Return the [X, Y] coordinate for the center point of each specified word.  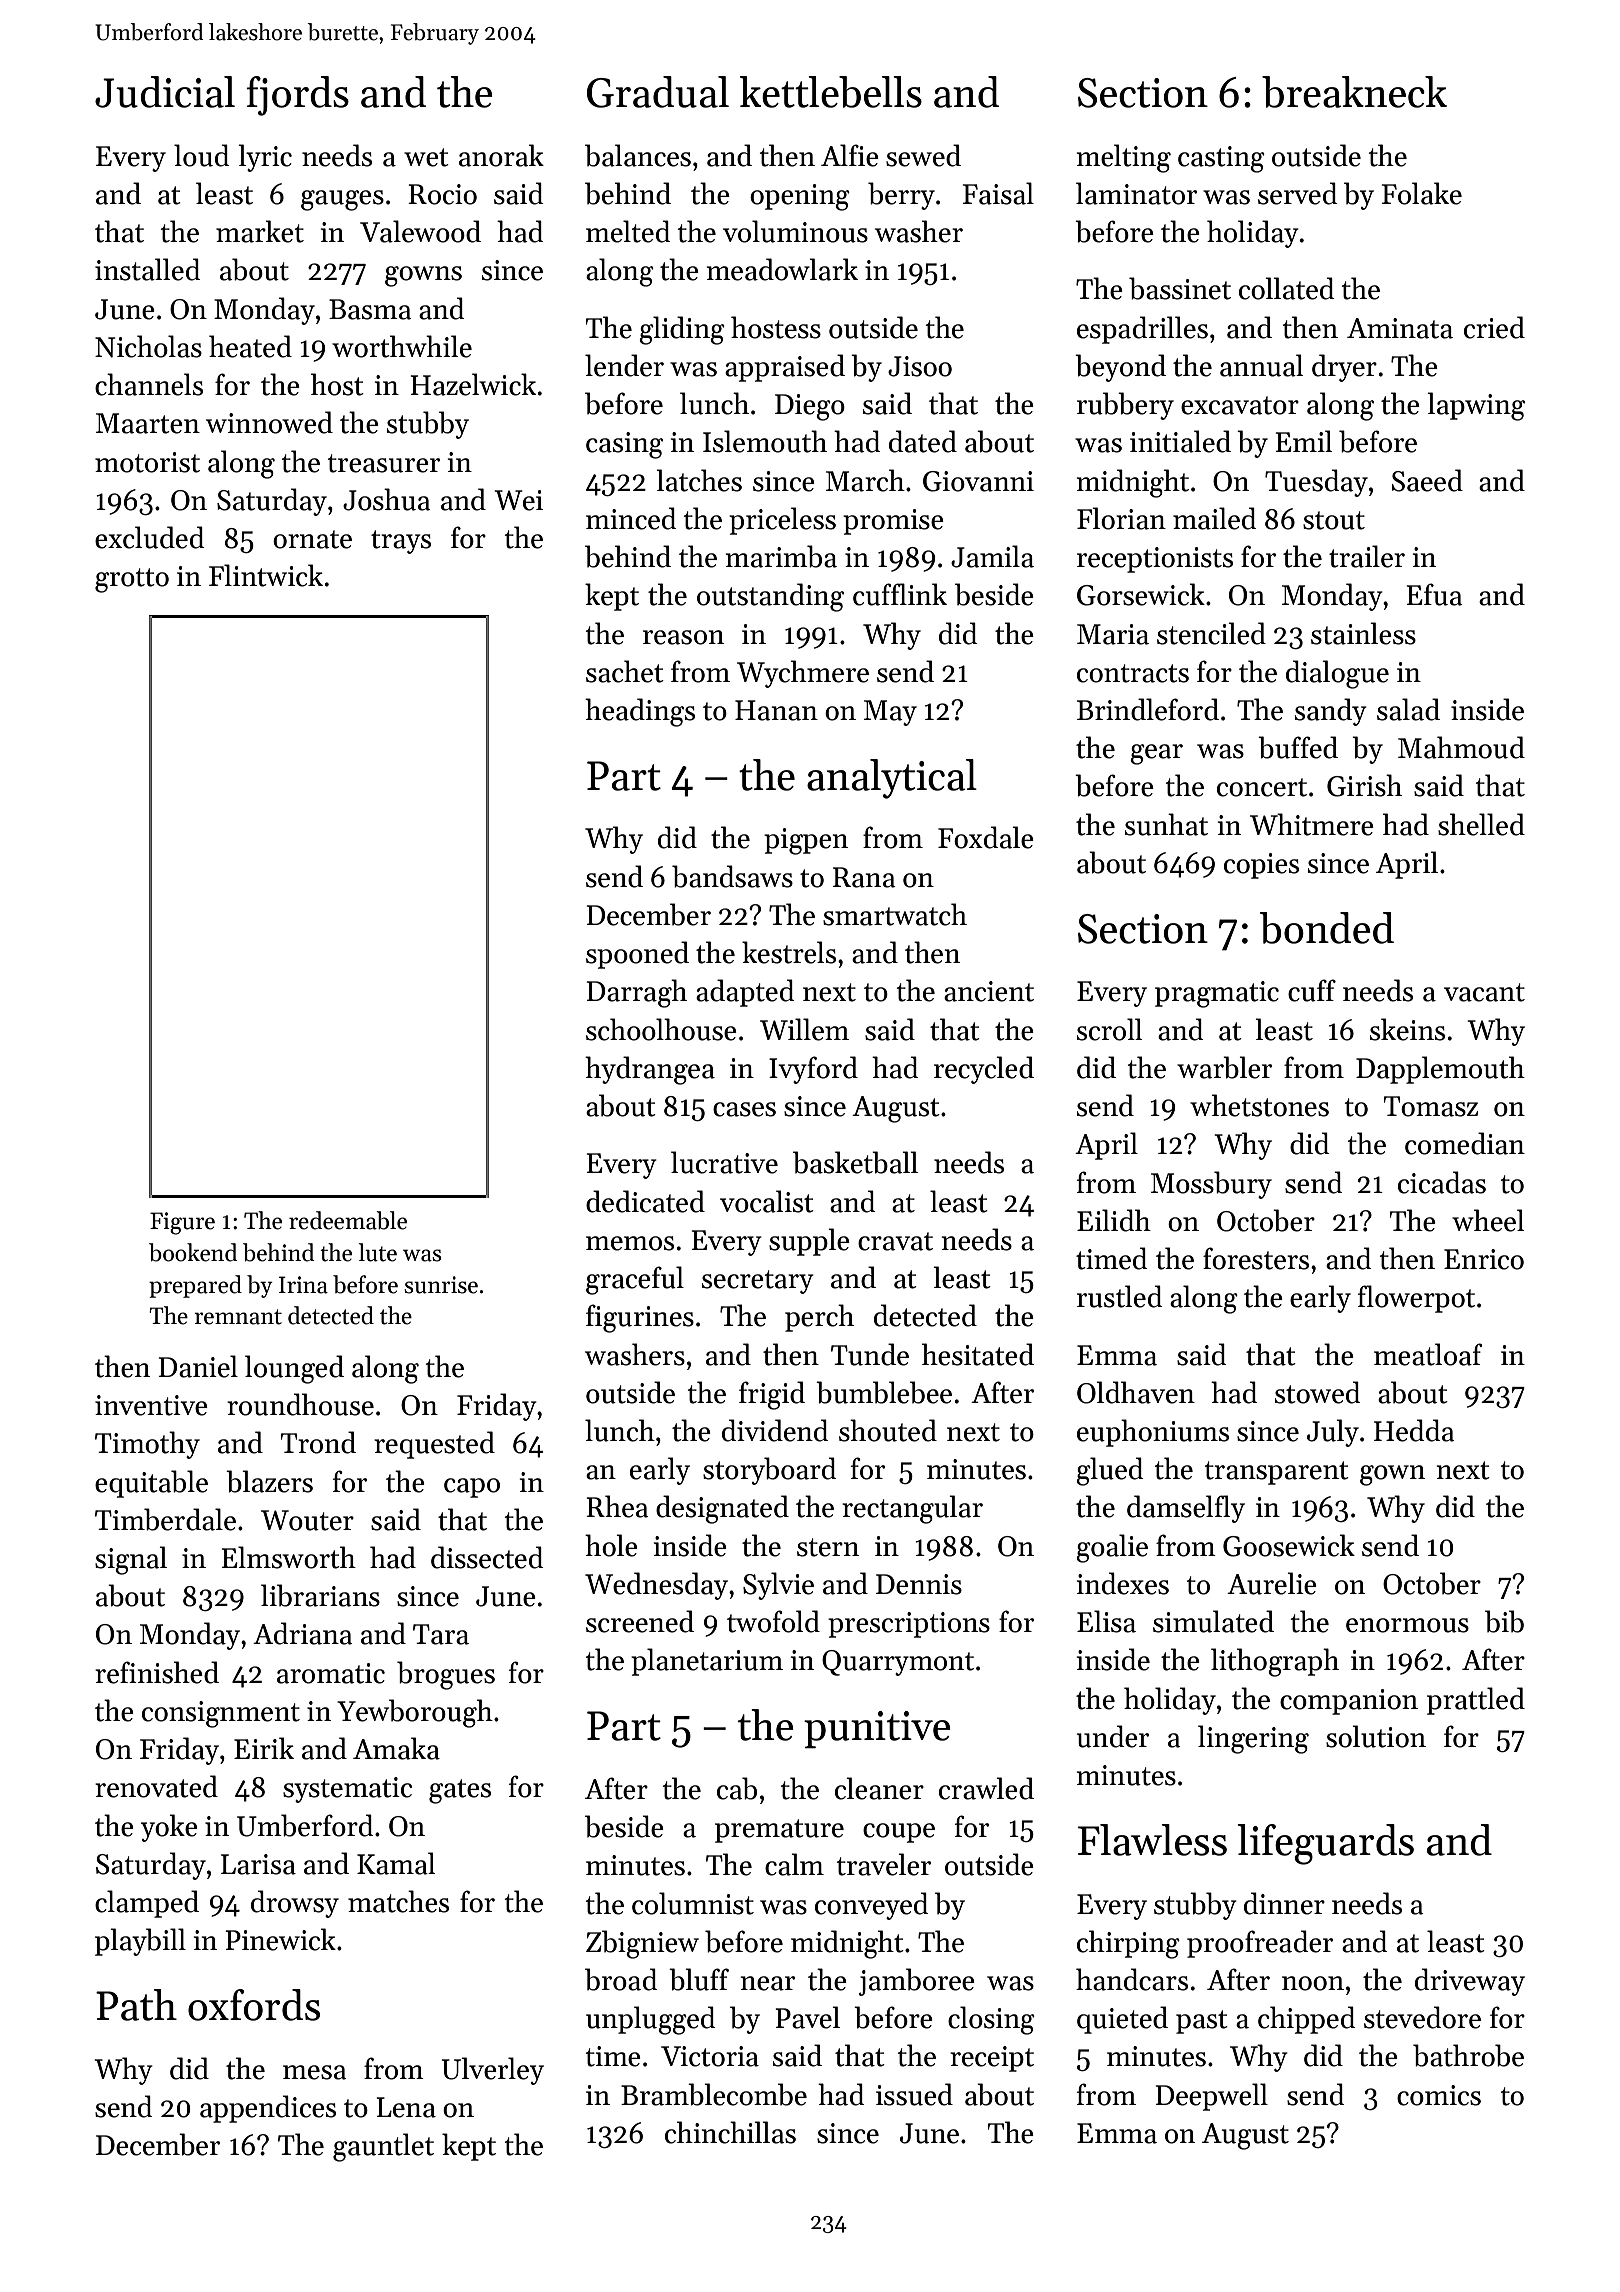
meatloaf [1428, 1354]
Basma [370, 309]
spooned [637, 955]
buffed [1298, 747]
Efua [1434, 594]
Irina [303, 1285]
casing [624, 445]
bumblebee [884, 1392]
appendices [268, 2109]
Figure [182, 1223]
